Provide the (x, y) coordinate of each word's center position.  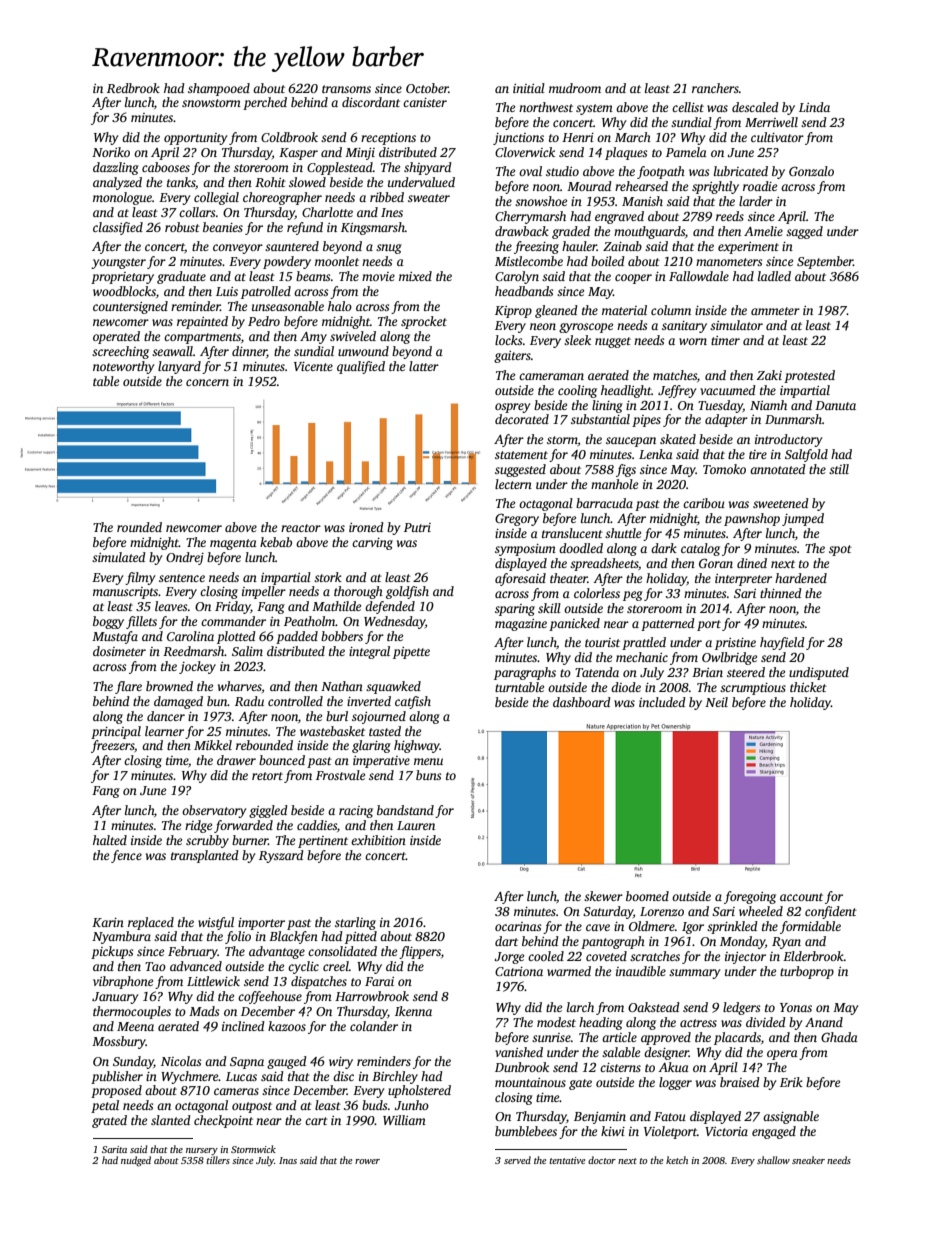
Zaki (769, 375)
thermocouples (132, 1012)
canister (425, 102)
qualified (361, 367)
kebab (276, 542)
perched (265, 103)
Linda (814, 107)
